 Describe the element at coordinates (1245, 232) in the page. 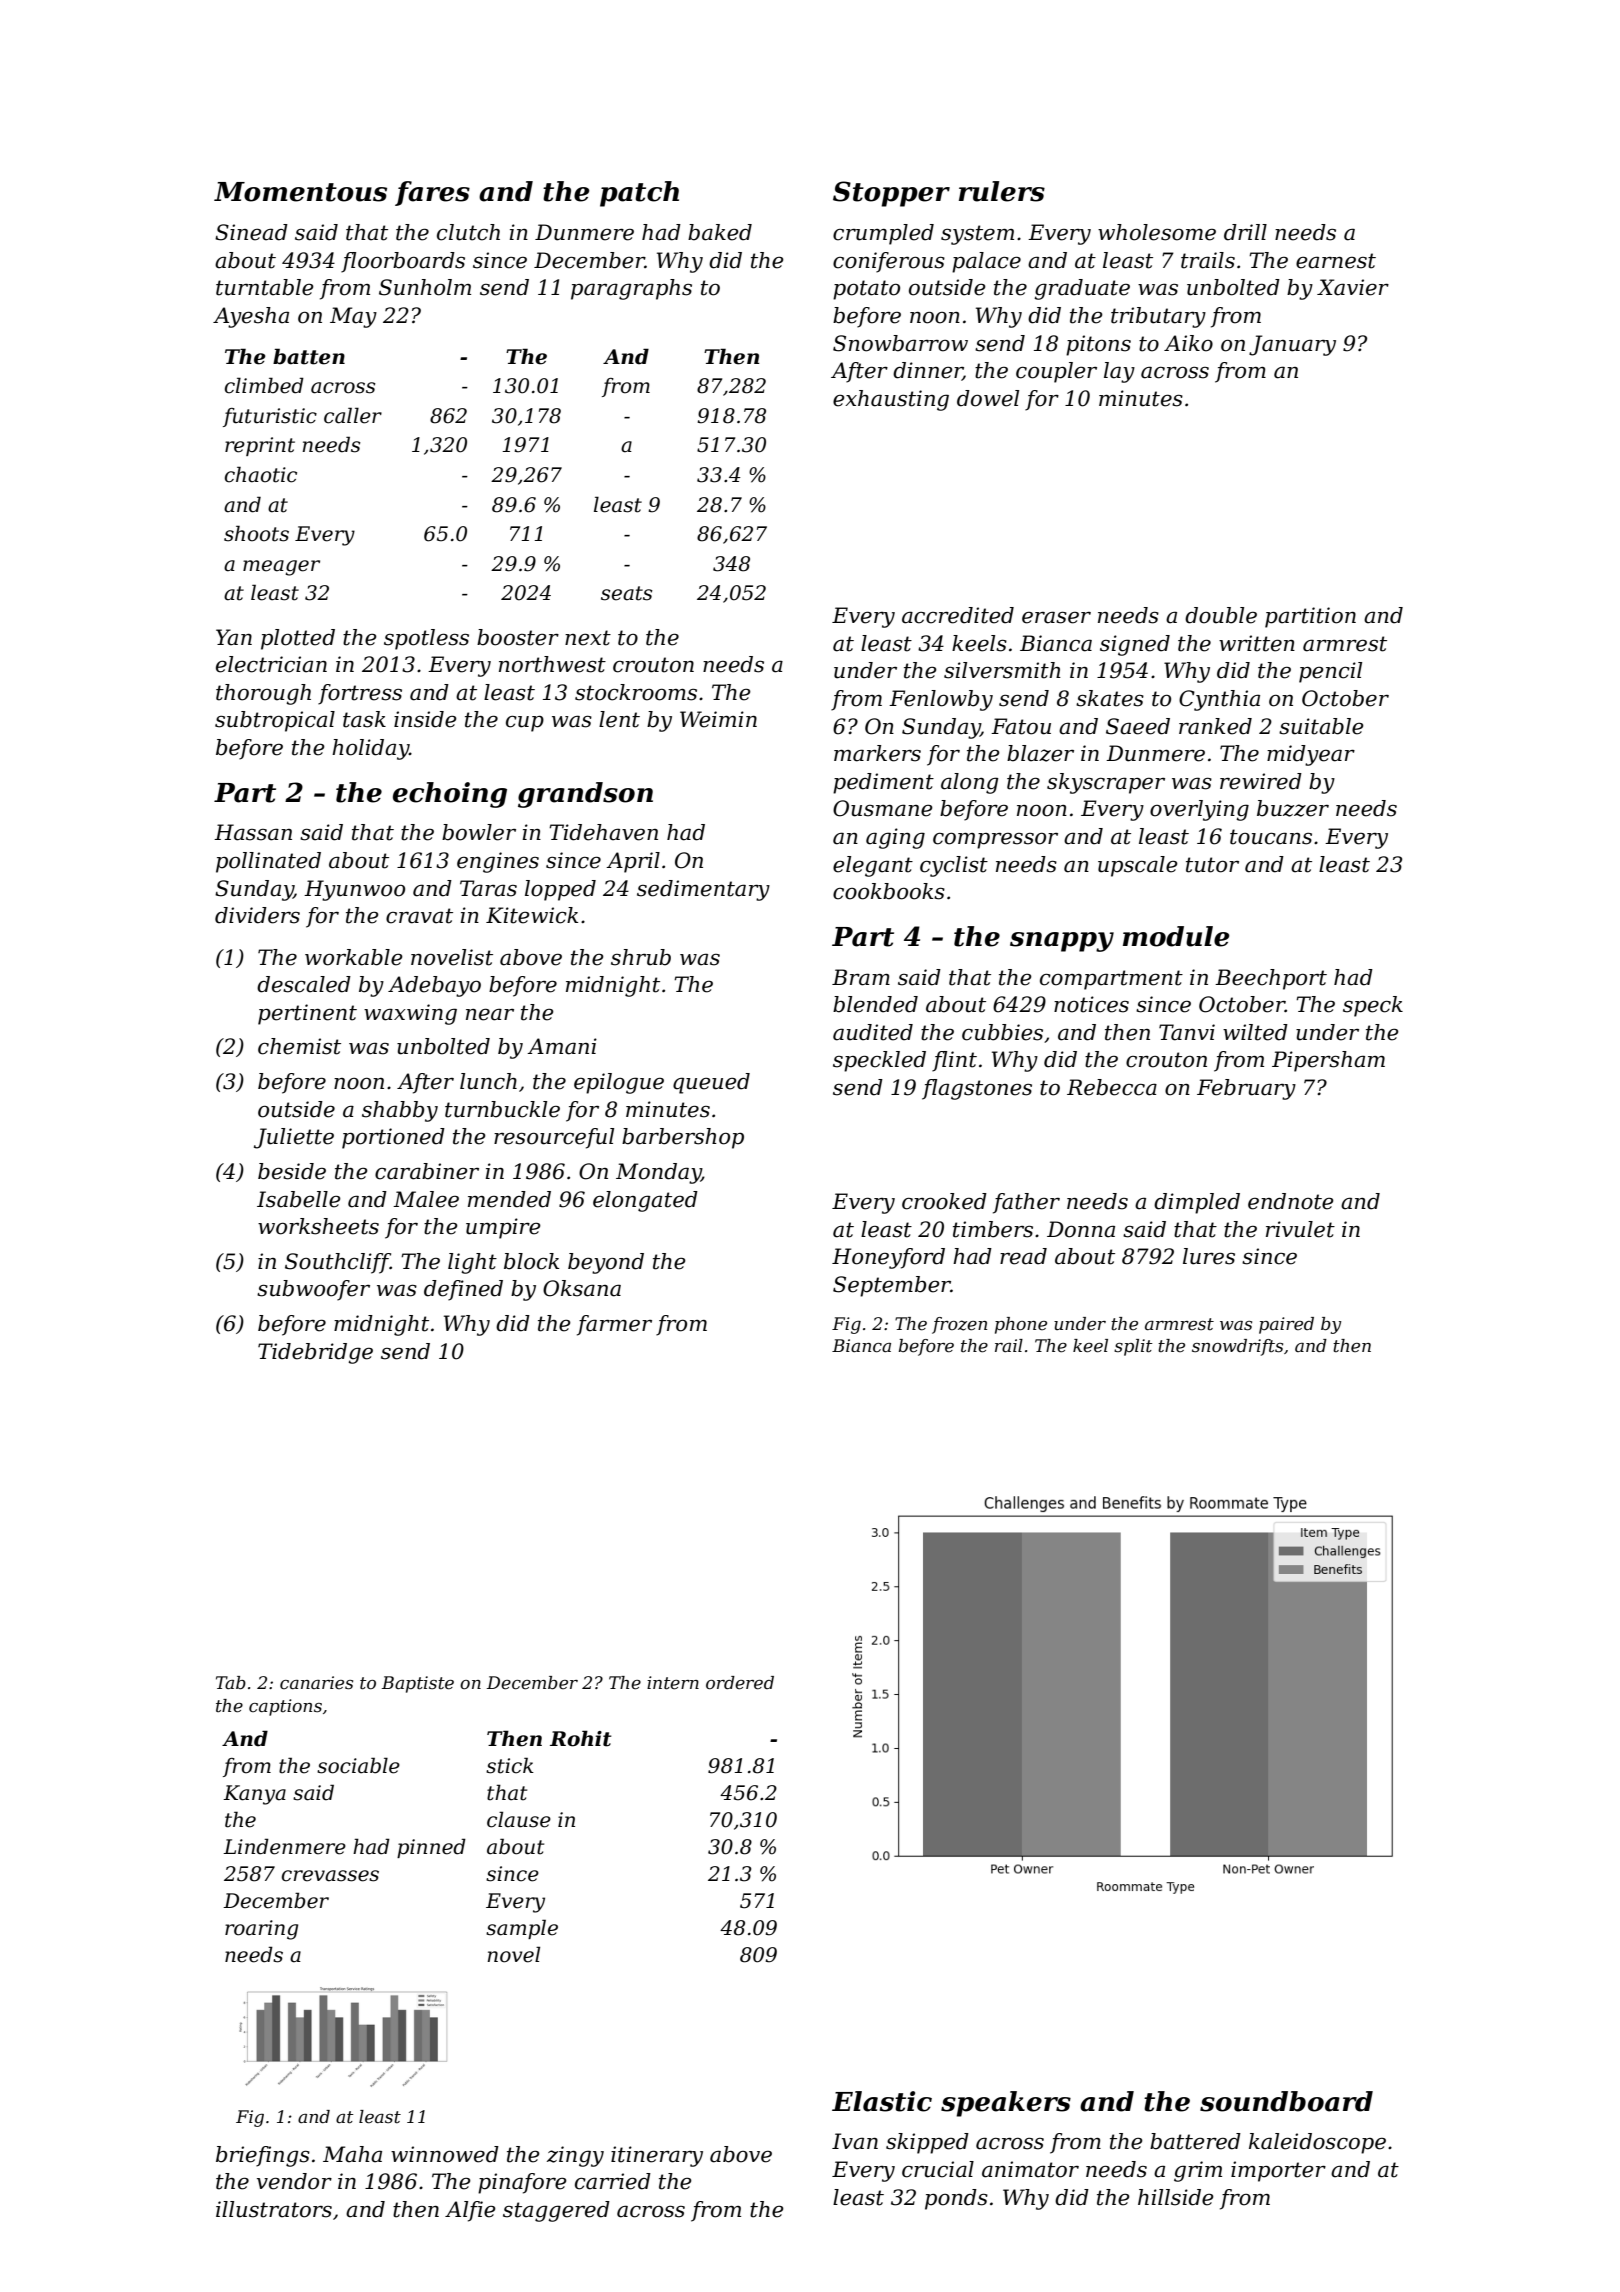

I see `drill` at that location.
